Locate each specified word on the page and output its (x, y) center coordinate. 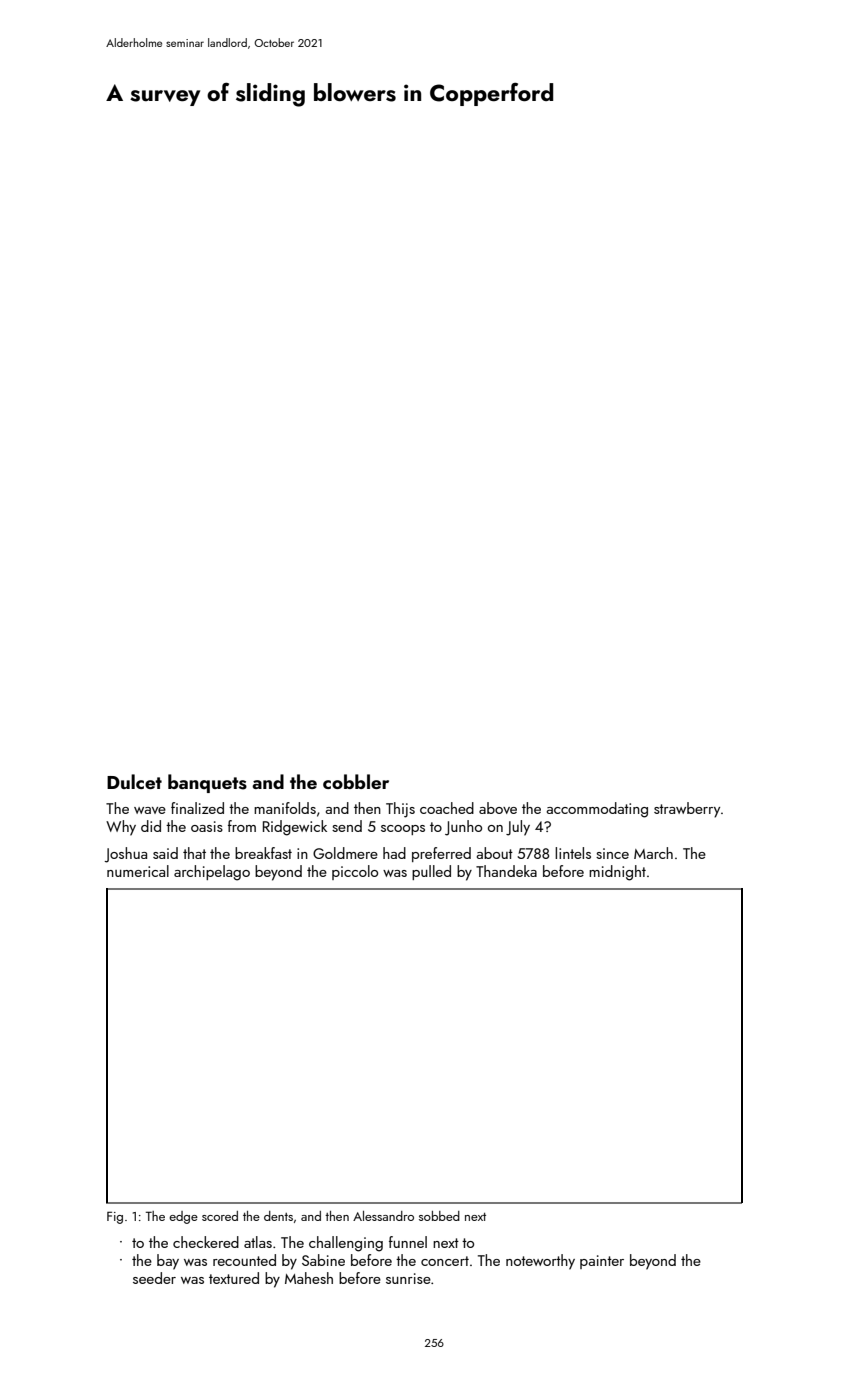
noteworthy (540, 1262)
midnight (617, 873)
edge (183, 1217)
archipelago (212, 873)
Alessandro (383, 1216)
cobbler (356, 781)
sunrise (408, 1278)
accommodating (597, 810)
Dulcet (134, 781)
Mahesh (309, 1278)
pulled (431, 872)
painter (602, 1262)
